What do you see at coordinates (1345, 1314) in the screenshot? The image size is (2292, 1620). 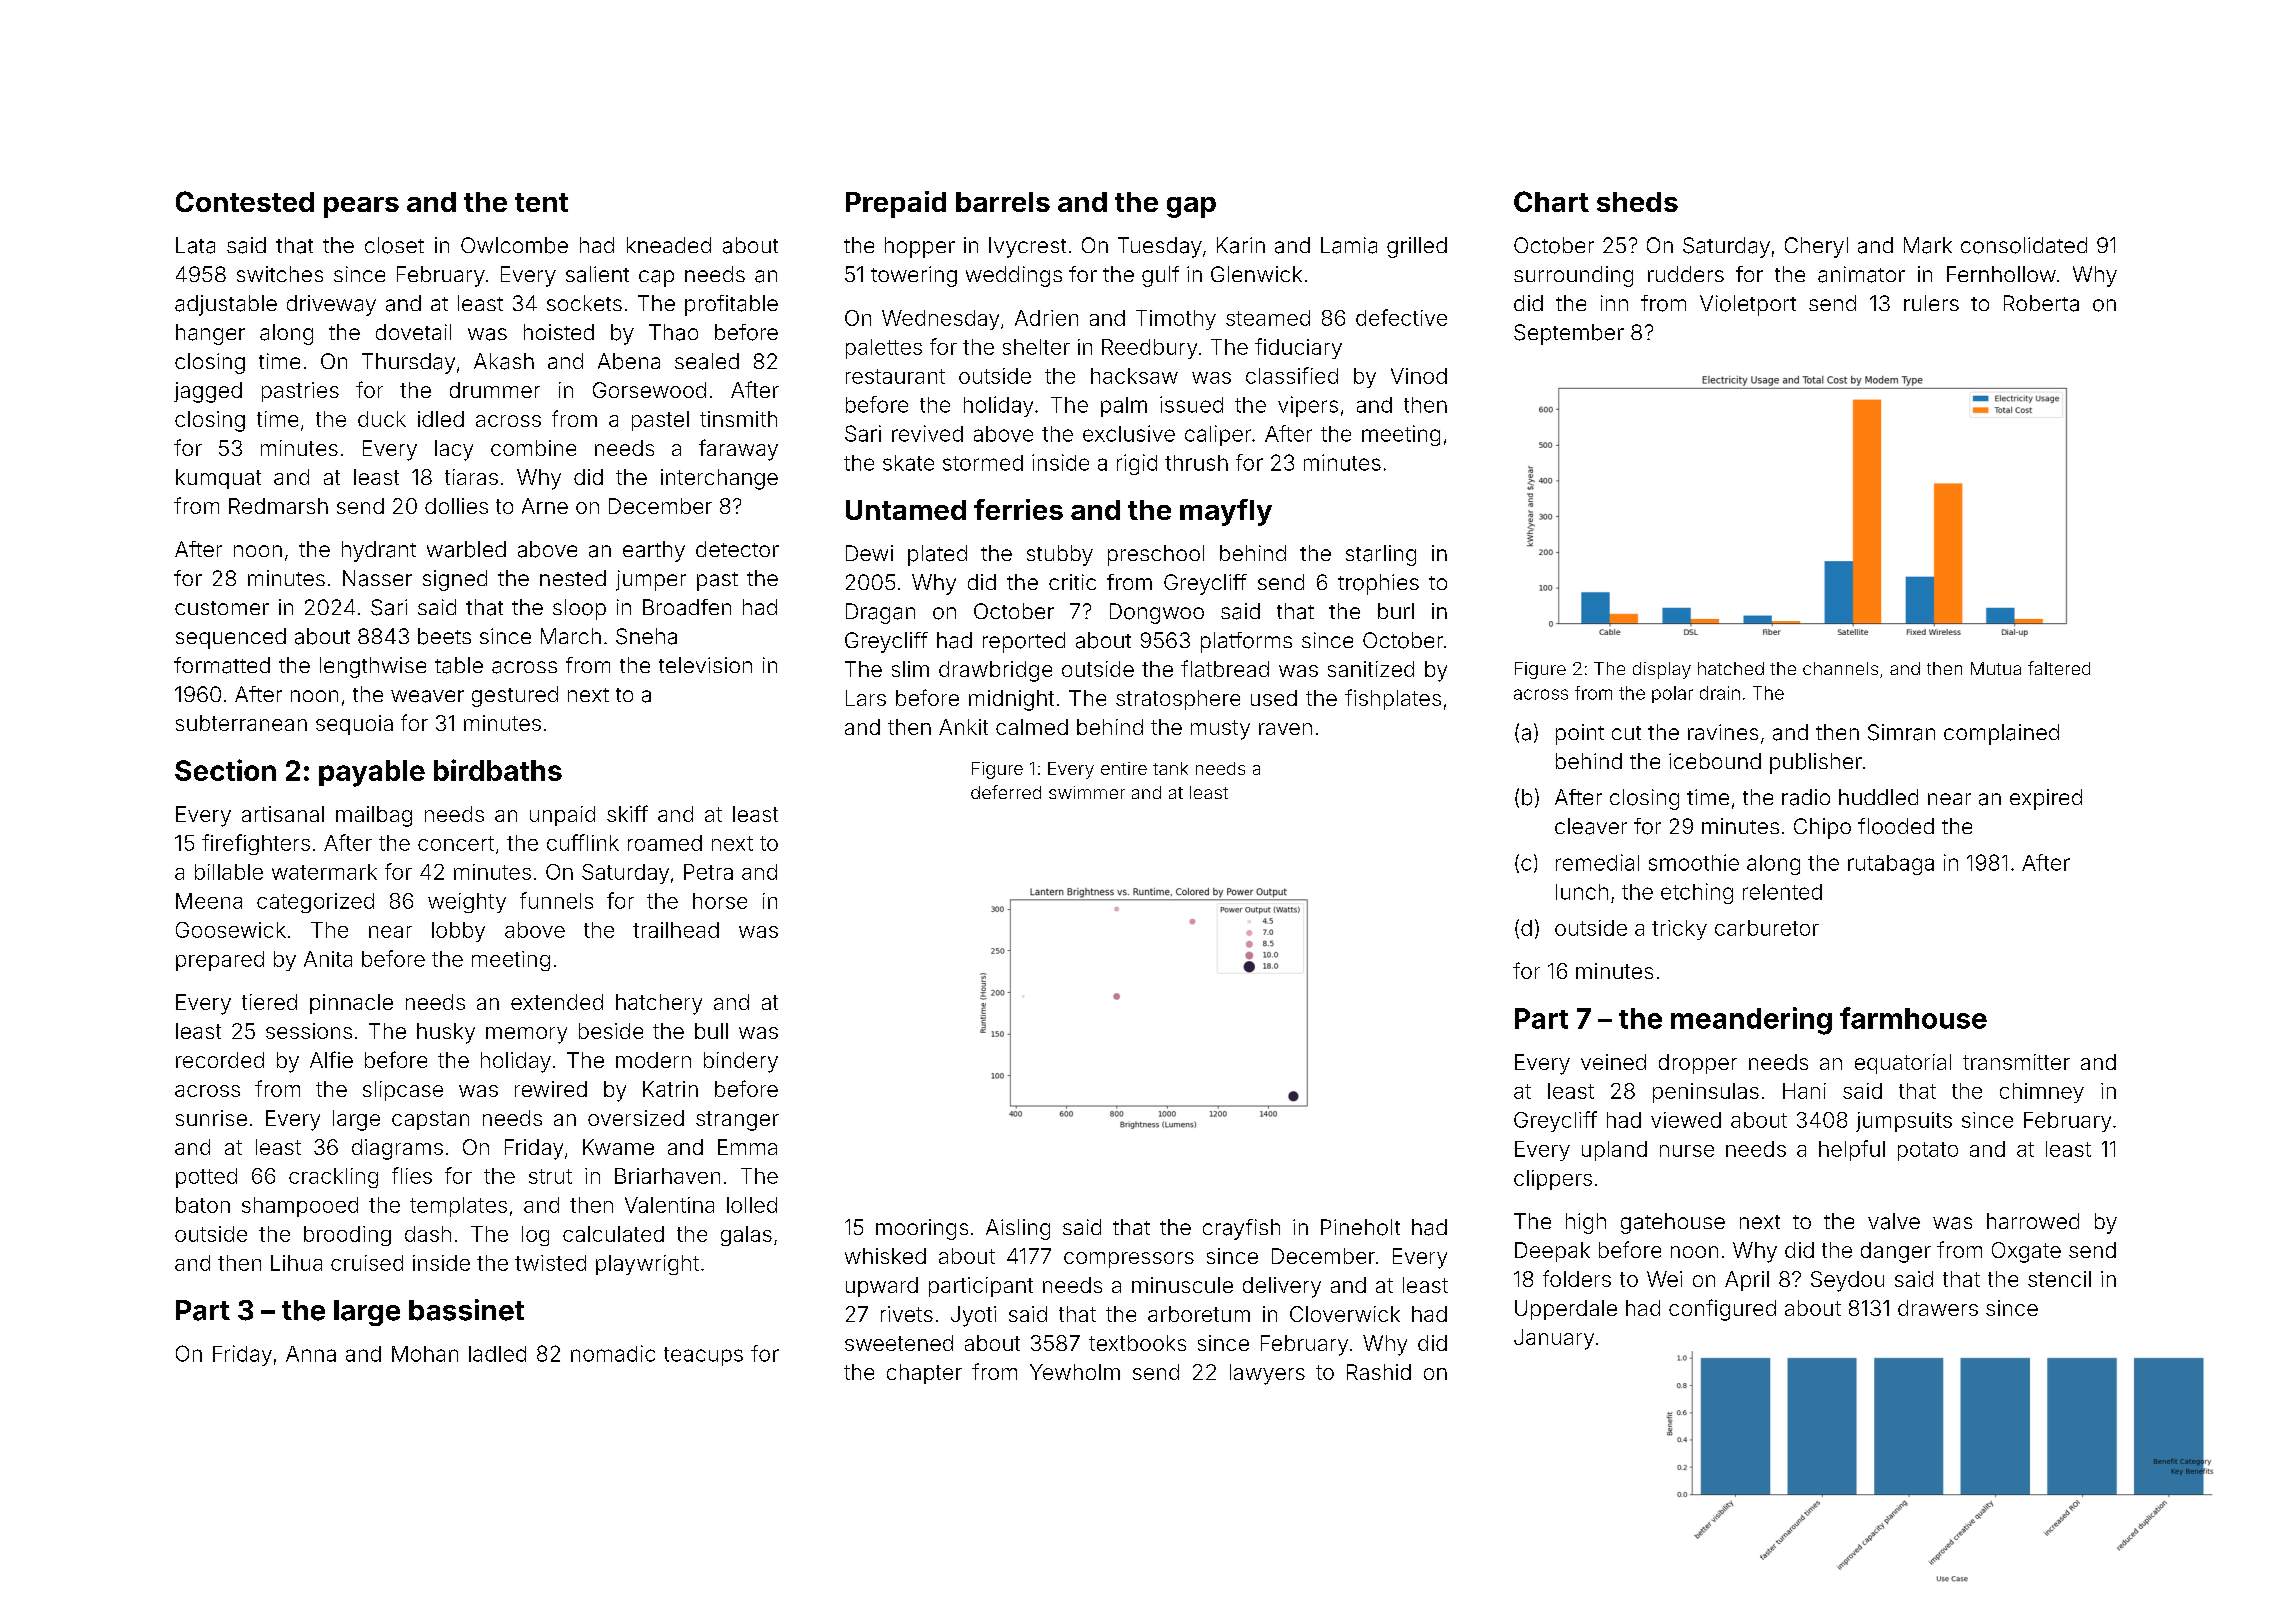 I see `Cloverwick` at bounding box center [1345, 1314].
